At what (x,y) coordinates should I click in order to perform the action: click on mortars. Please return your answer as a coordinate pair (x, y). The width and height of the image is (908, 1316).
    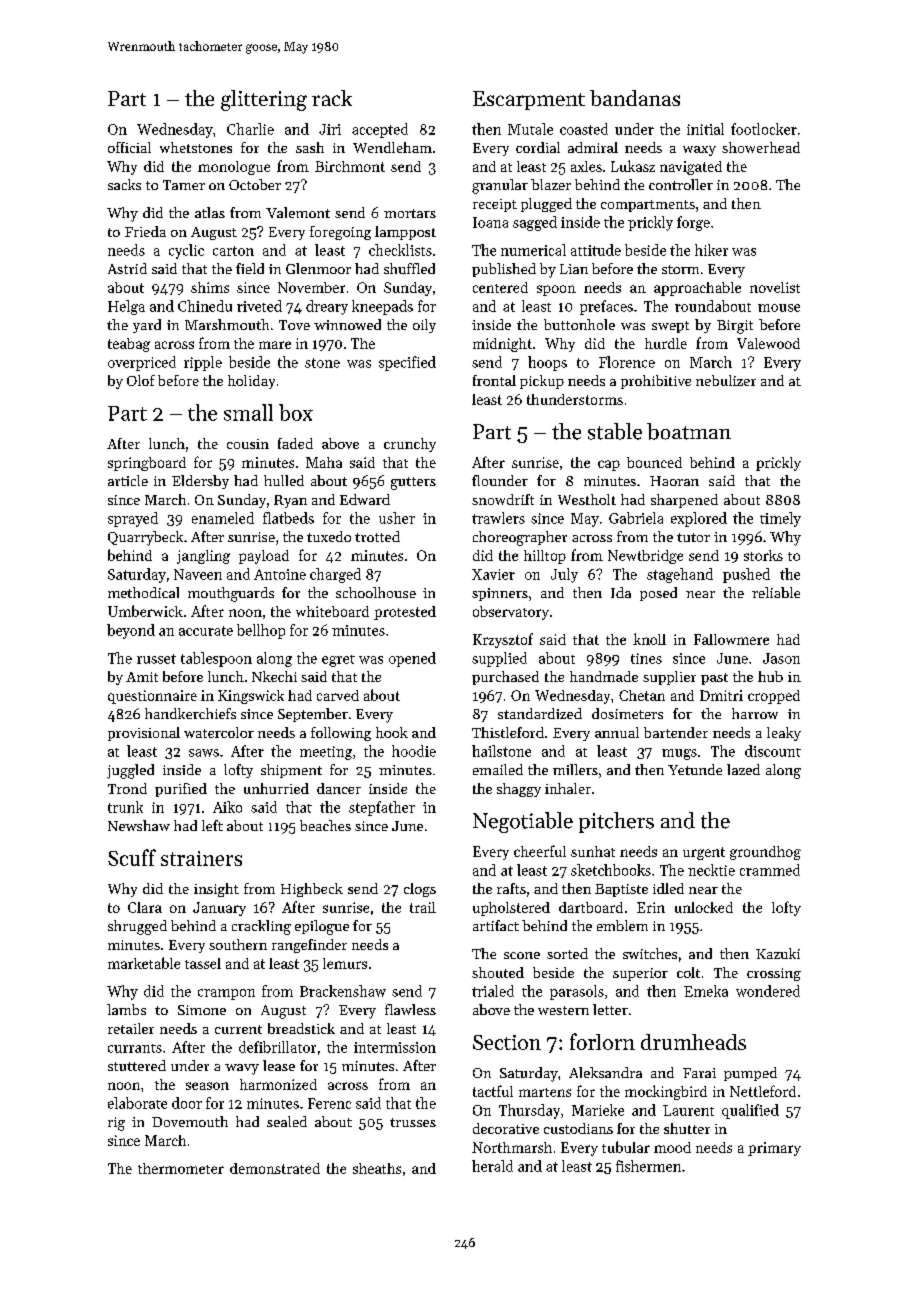
    Looking at the image, I should click on (410, 213).
